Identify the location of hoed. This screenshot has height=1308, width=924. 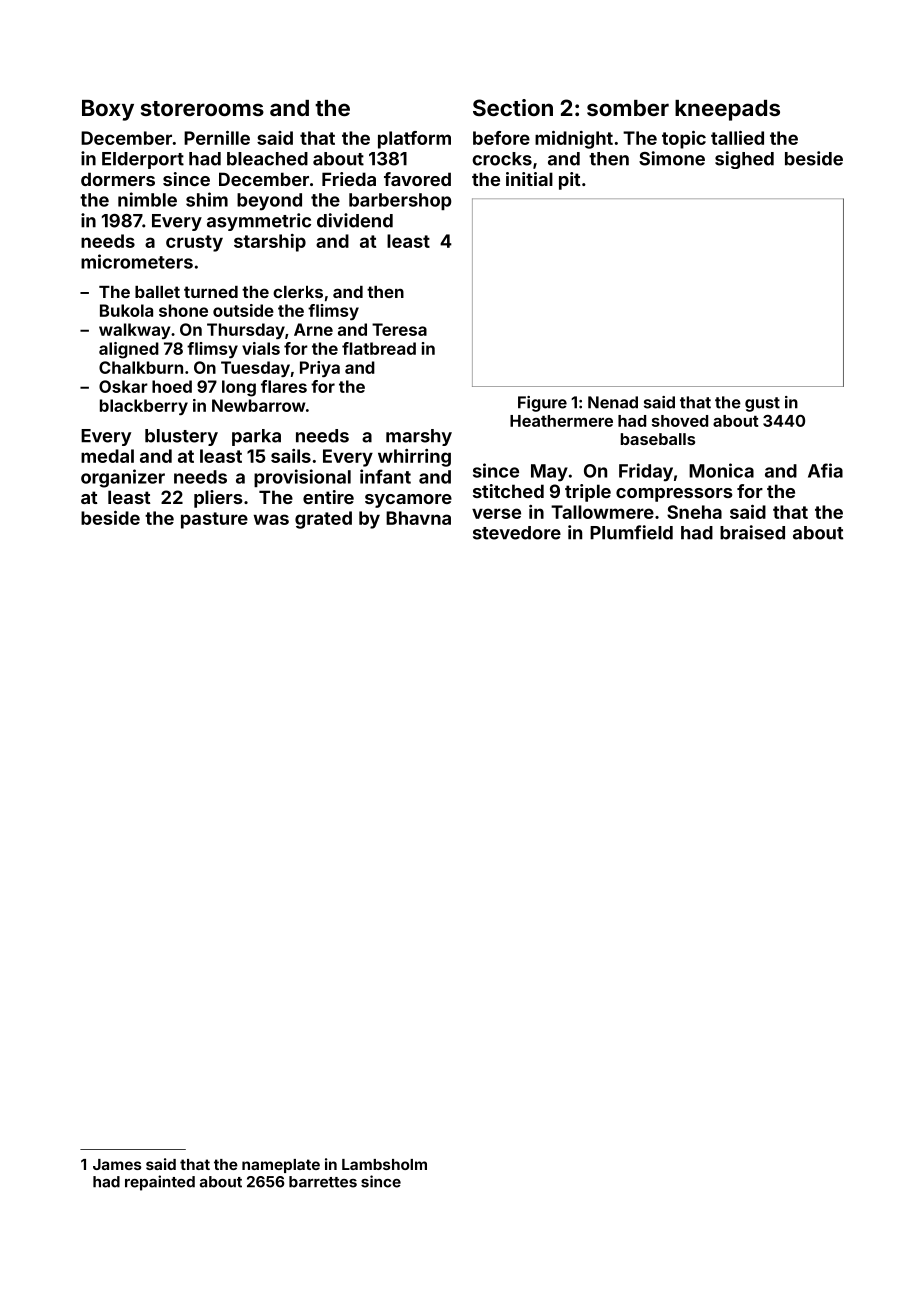
(172, 386).
